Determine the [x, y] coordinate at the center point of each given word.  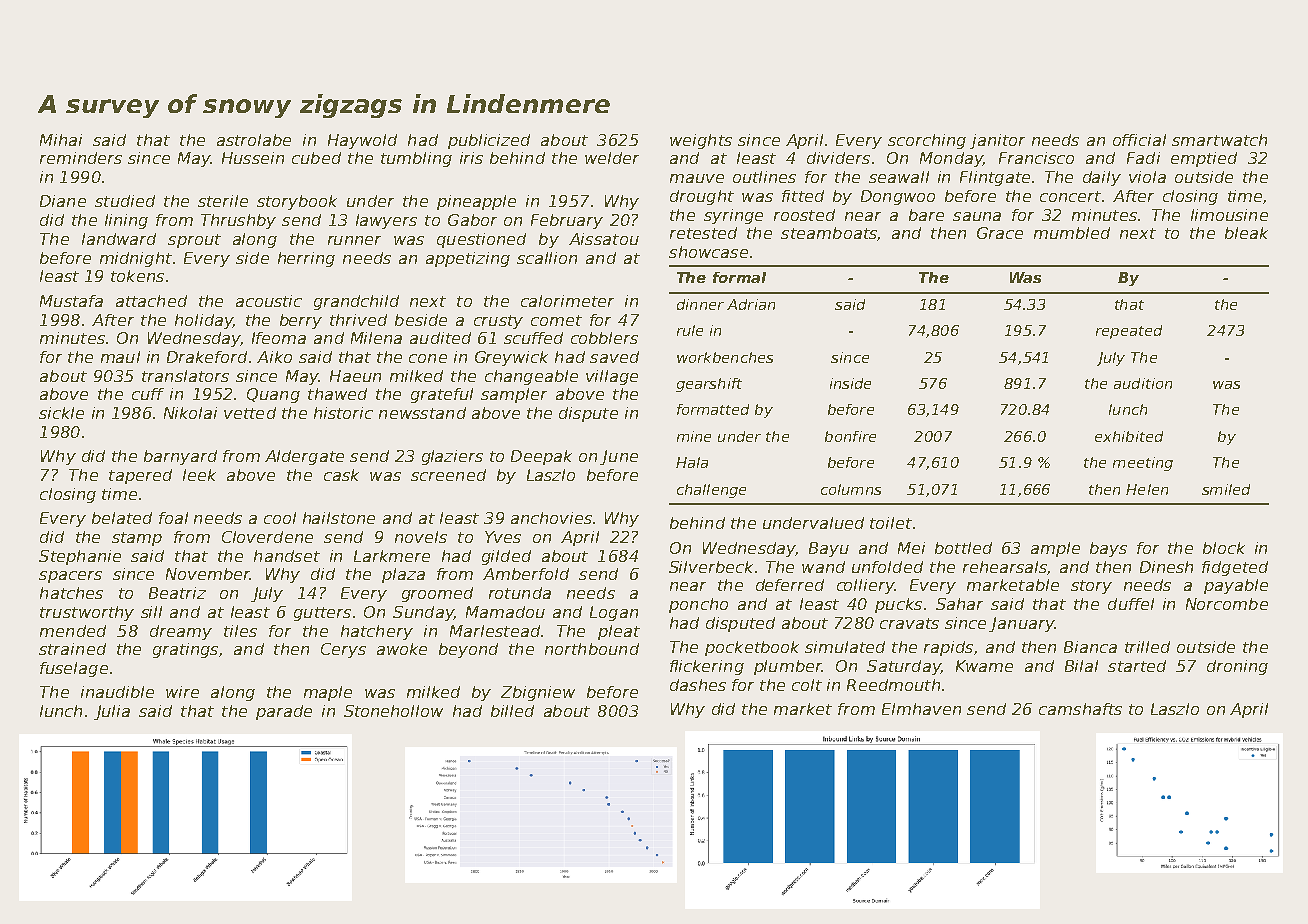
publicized [489, 141]
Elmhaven [921, 709]
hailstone [339, 518]
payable [1236, 586]
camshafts [1080, 709]
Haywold [362, 141]
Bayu [829, 549]
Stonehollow [393, 711]
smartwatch [1219, 140]
